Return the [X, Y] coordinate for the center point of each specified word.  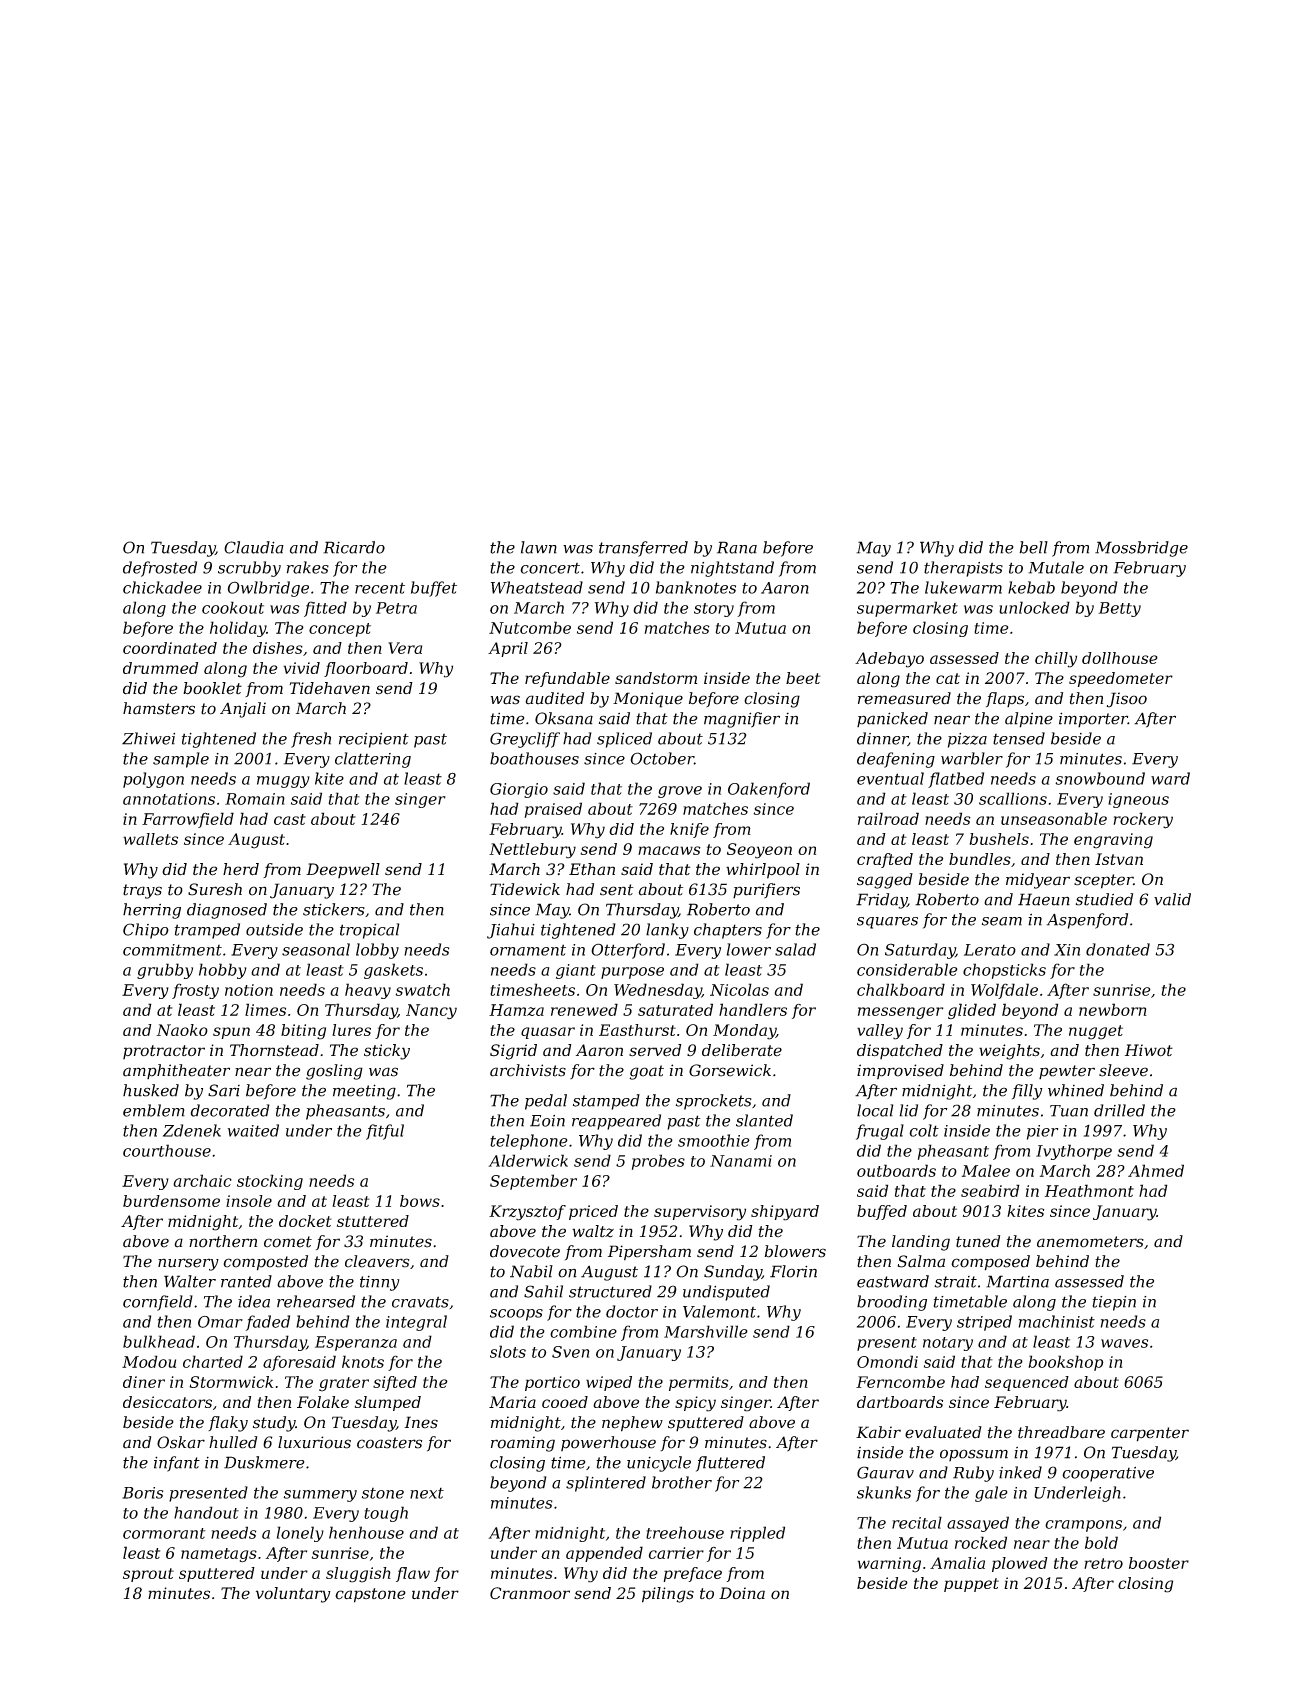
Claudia [254, 547]
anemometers [1090, 1242]
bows [420, 1201]
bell [1033, 547]
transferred [643, 549]
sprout [148, 1575]
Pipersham [649, 1253]
